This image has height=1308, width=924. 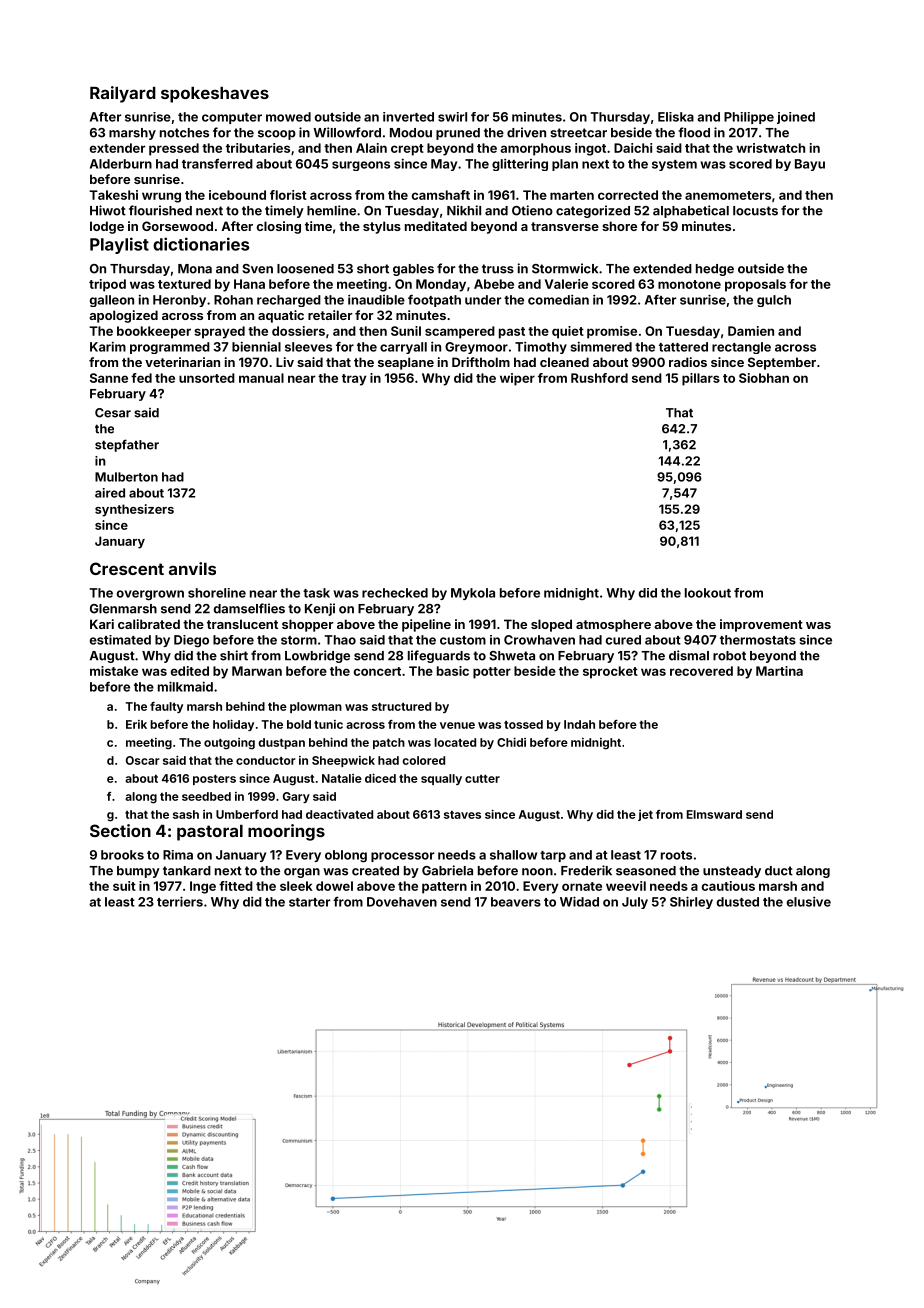 What do you see at coordinates (623, 640) in the image?
I see `cured` at bounding box center [623, 640].
